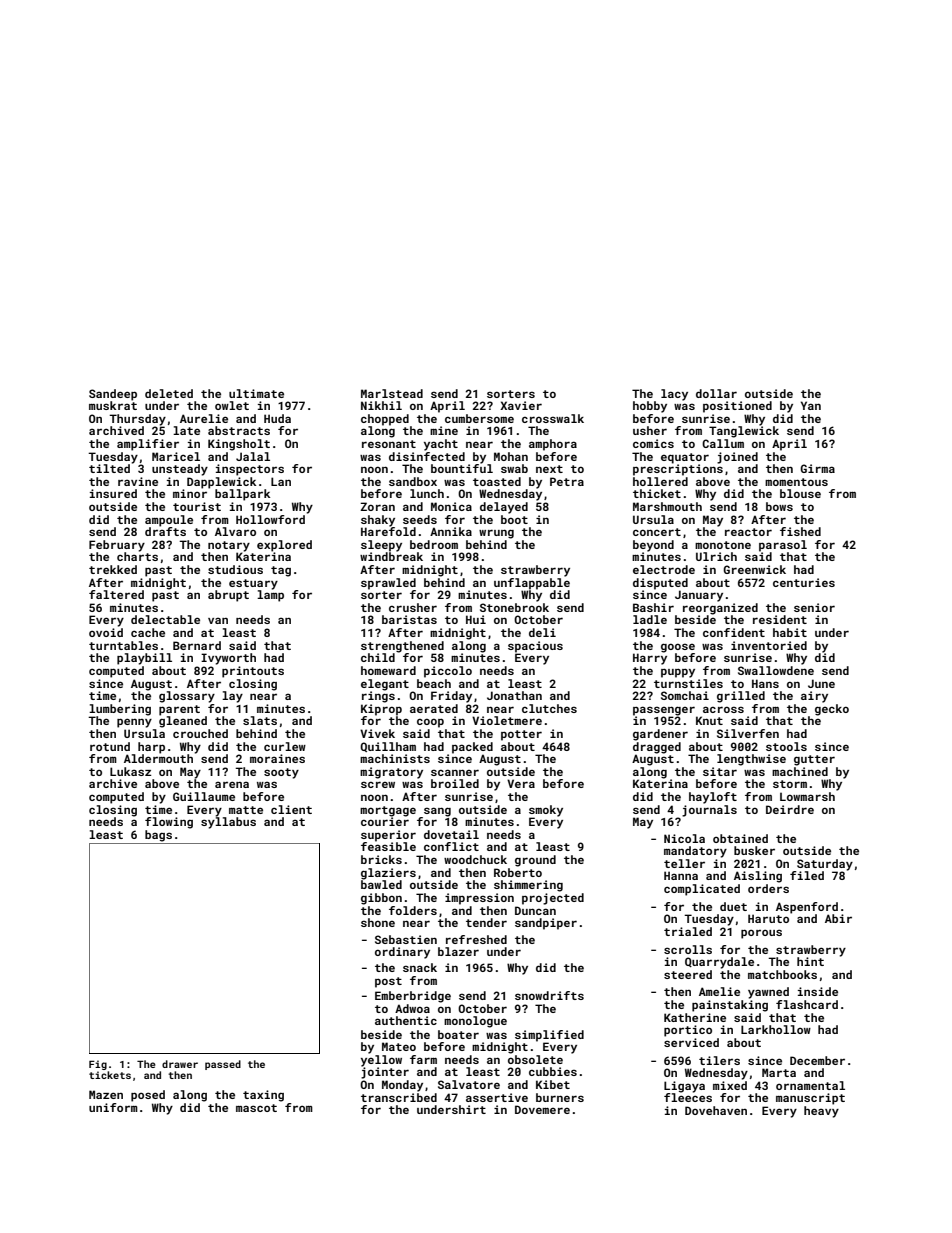 Image resolution: width=952 pixels, height=1233 pixels. What do you see at coordinates (223, 1065) in the image?
I see `passed` at bounding box center [223, 1065].
